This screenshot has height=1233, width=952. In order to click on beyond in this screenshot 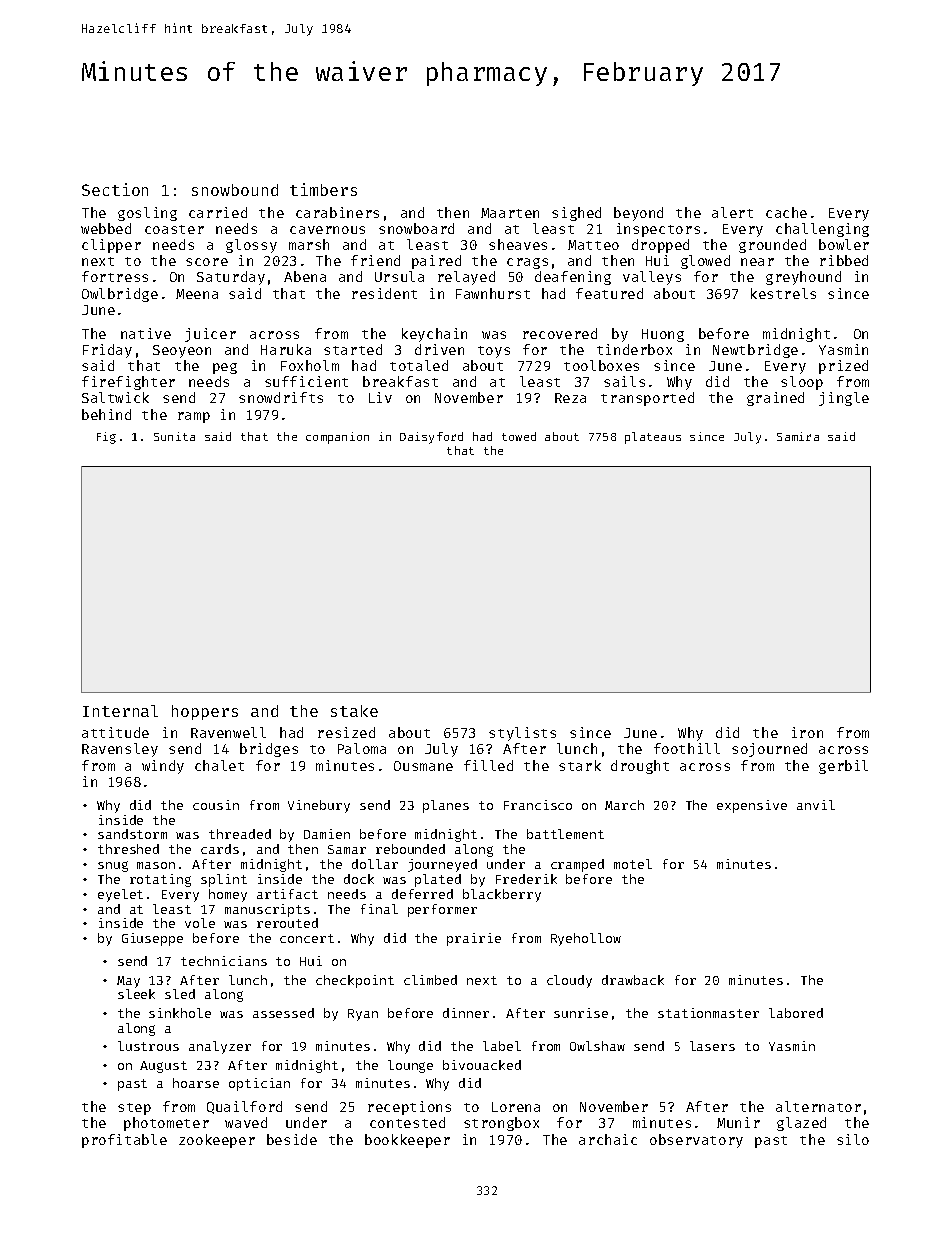, I will do `click(638, 214)`.
